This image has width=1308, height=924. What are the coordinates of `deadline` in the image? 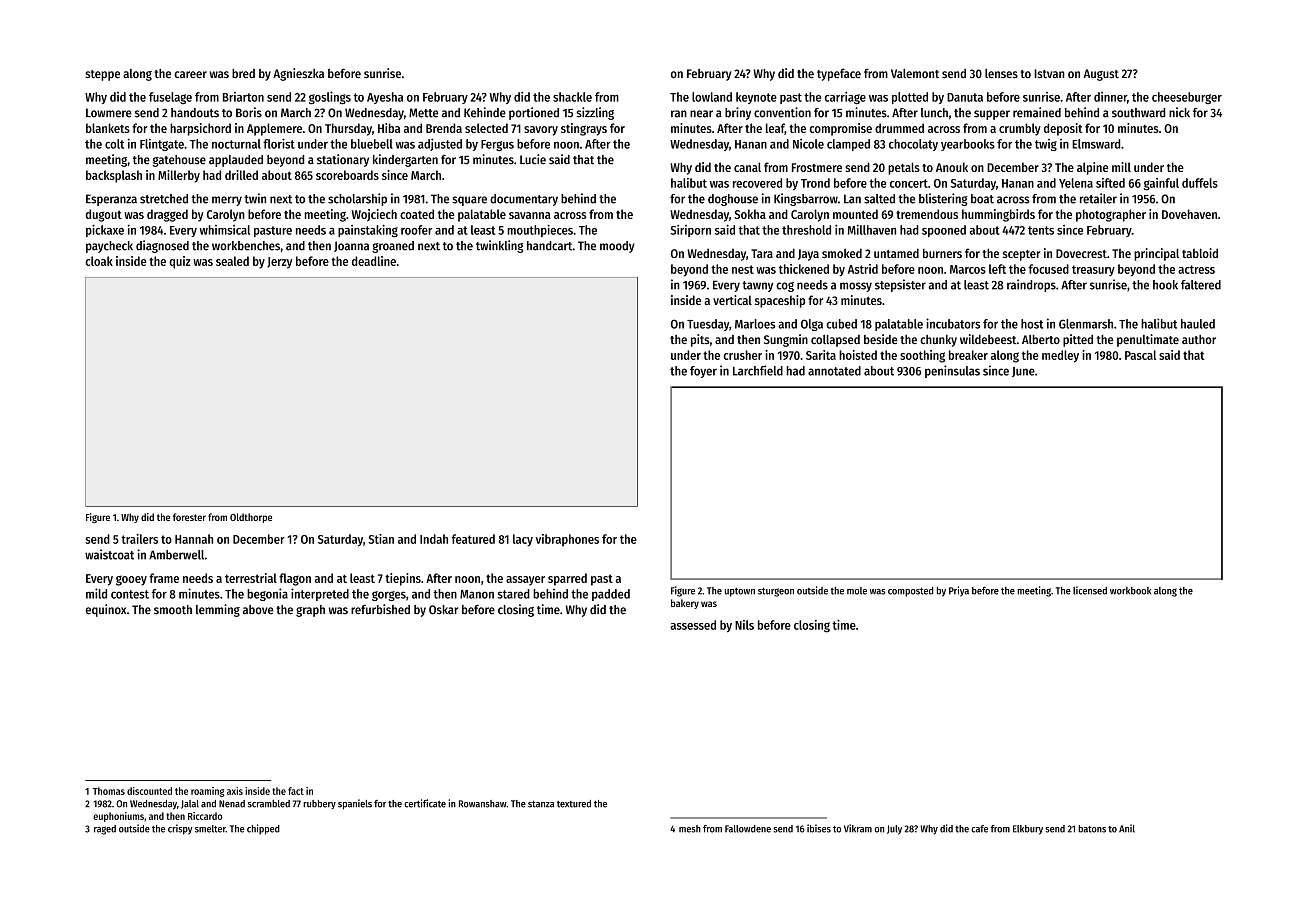 It's located at (374, 261).
